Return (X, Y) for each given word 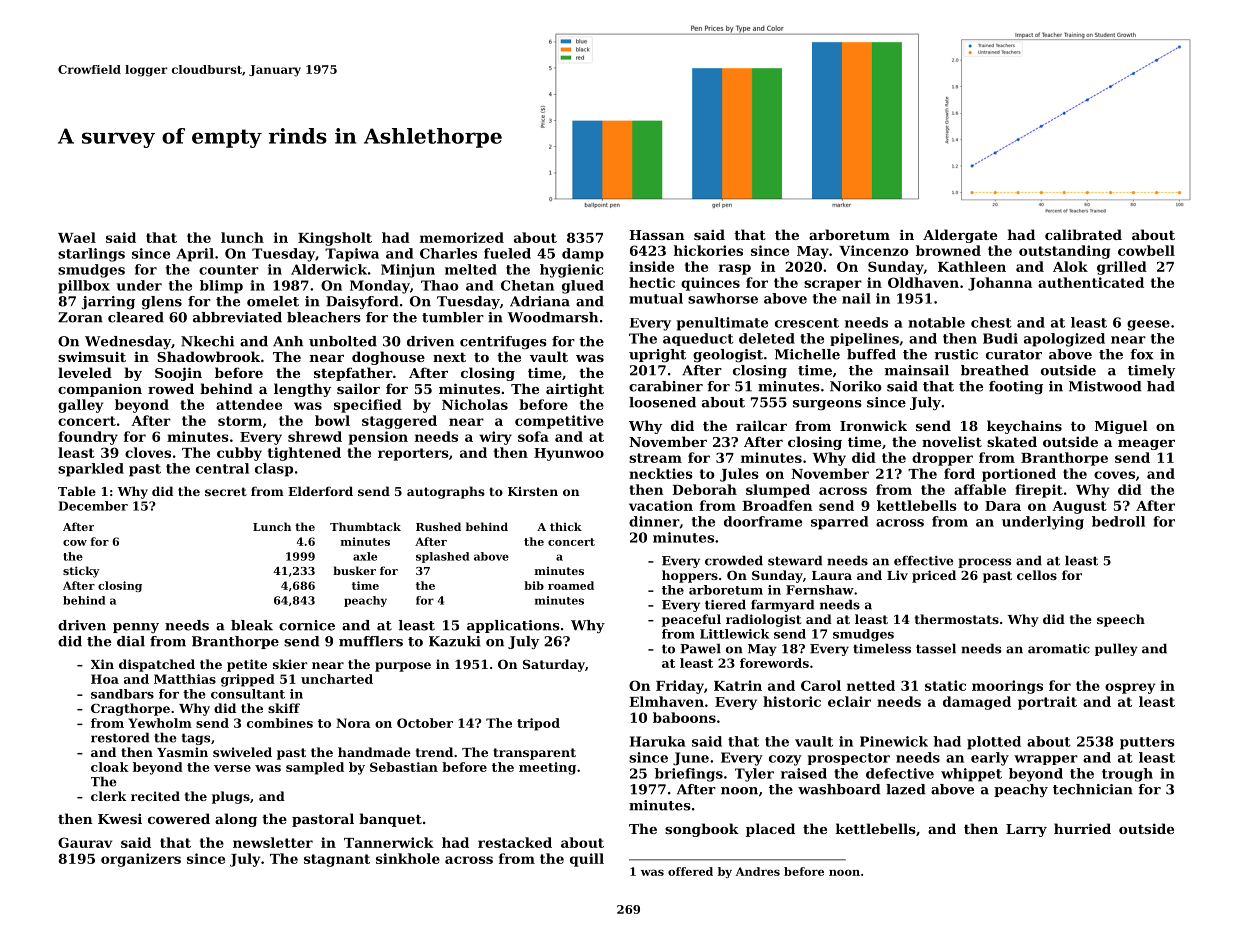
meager (1146, 445)
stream (655, 458)
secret (226, 491)
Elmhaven (666, 701)
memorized (462, 237)
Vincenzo (874, 250)
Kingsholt (335, 239)
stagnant (337, 860)
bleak (252, 625)
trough (1127, 775)
